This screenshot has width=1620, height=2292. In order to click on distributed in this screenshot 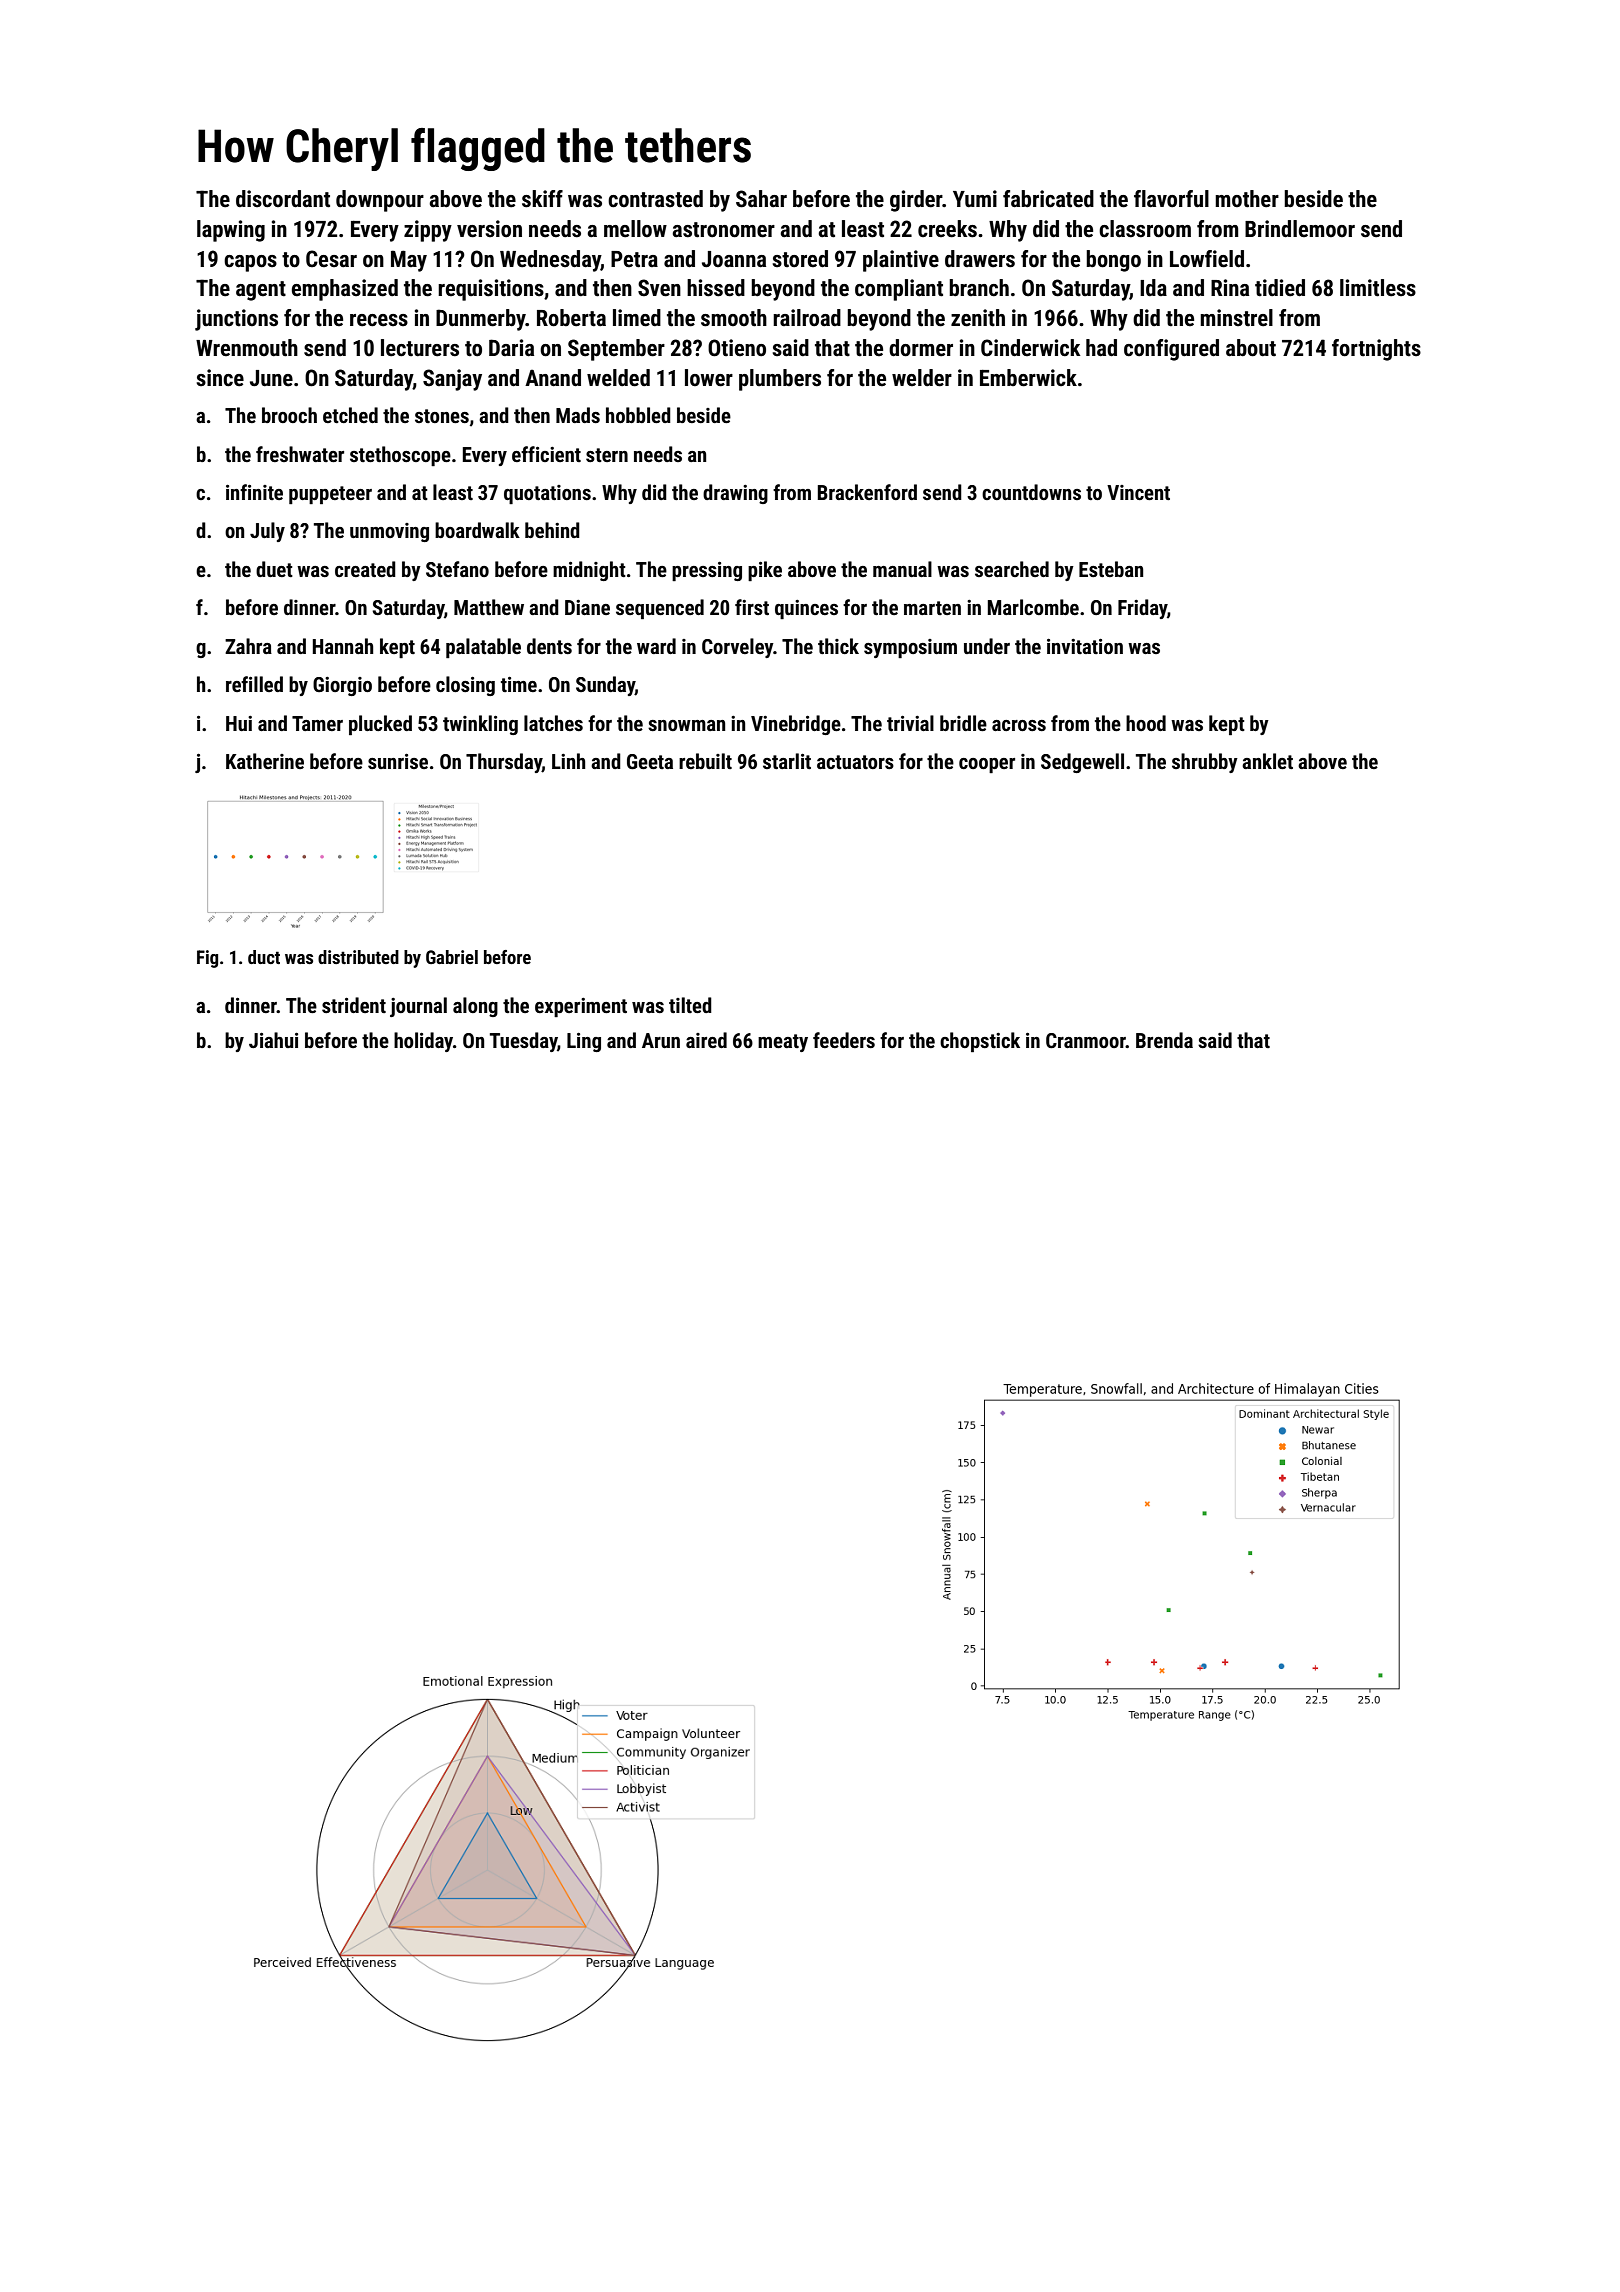, I will do `click(358, 957)`.
